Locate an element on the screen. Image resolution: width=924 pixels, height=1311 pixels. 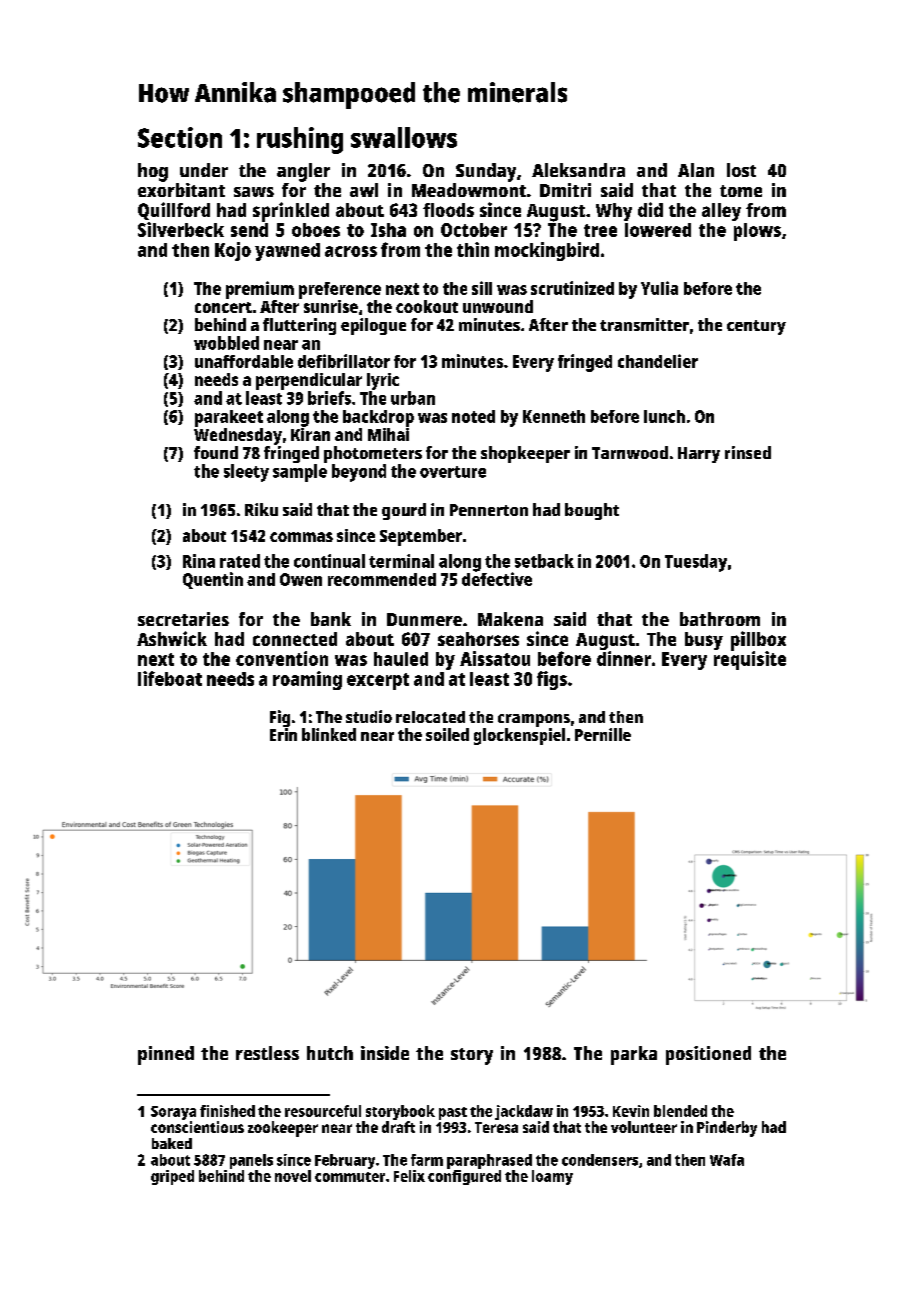
soiled is located at coordinates (447, 734).
